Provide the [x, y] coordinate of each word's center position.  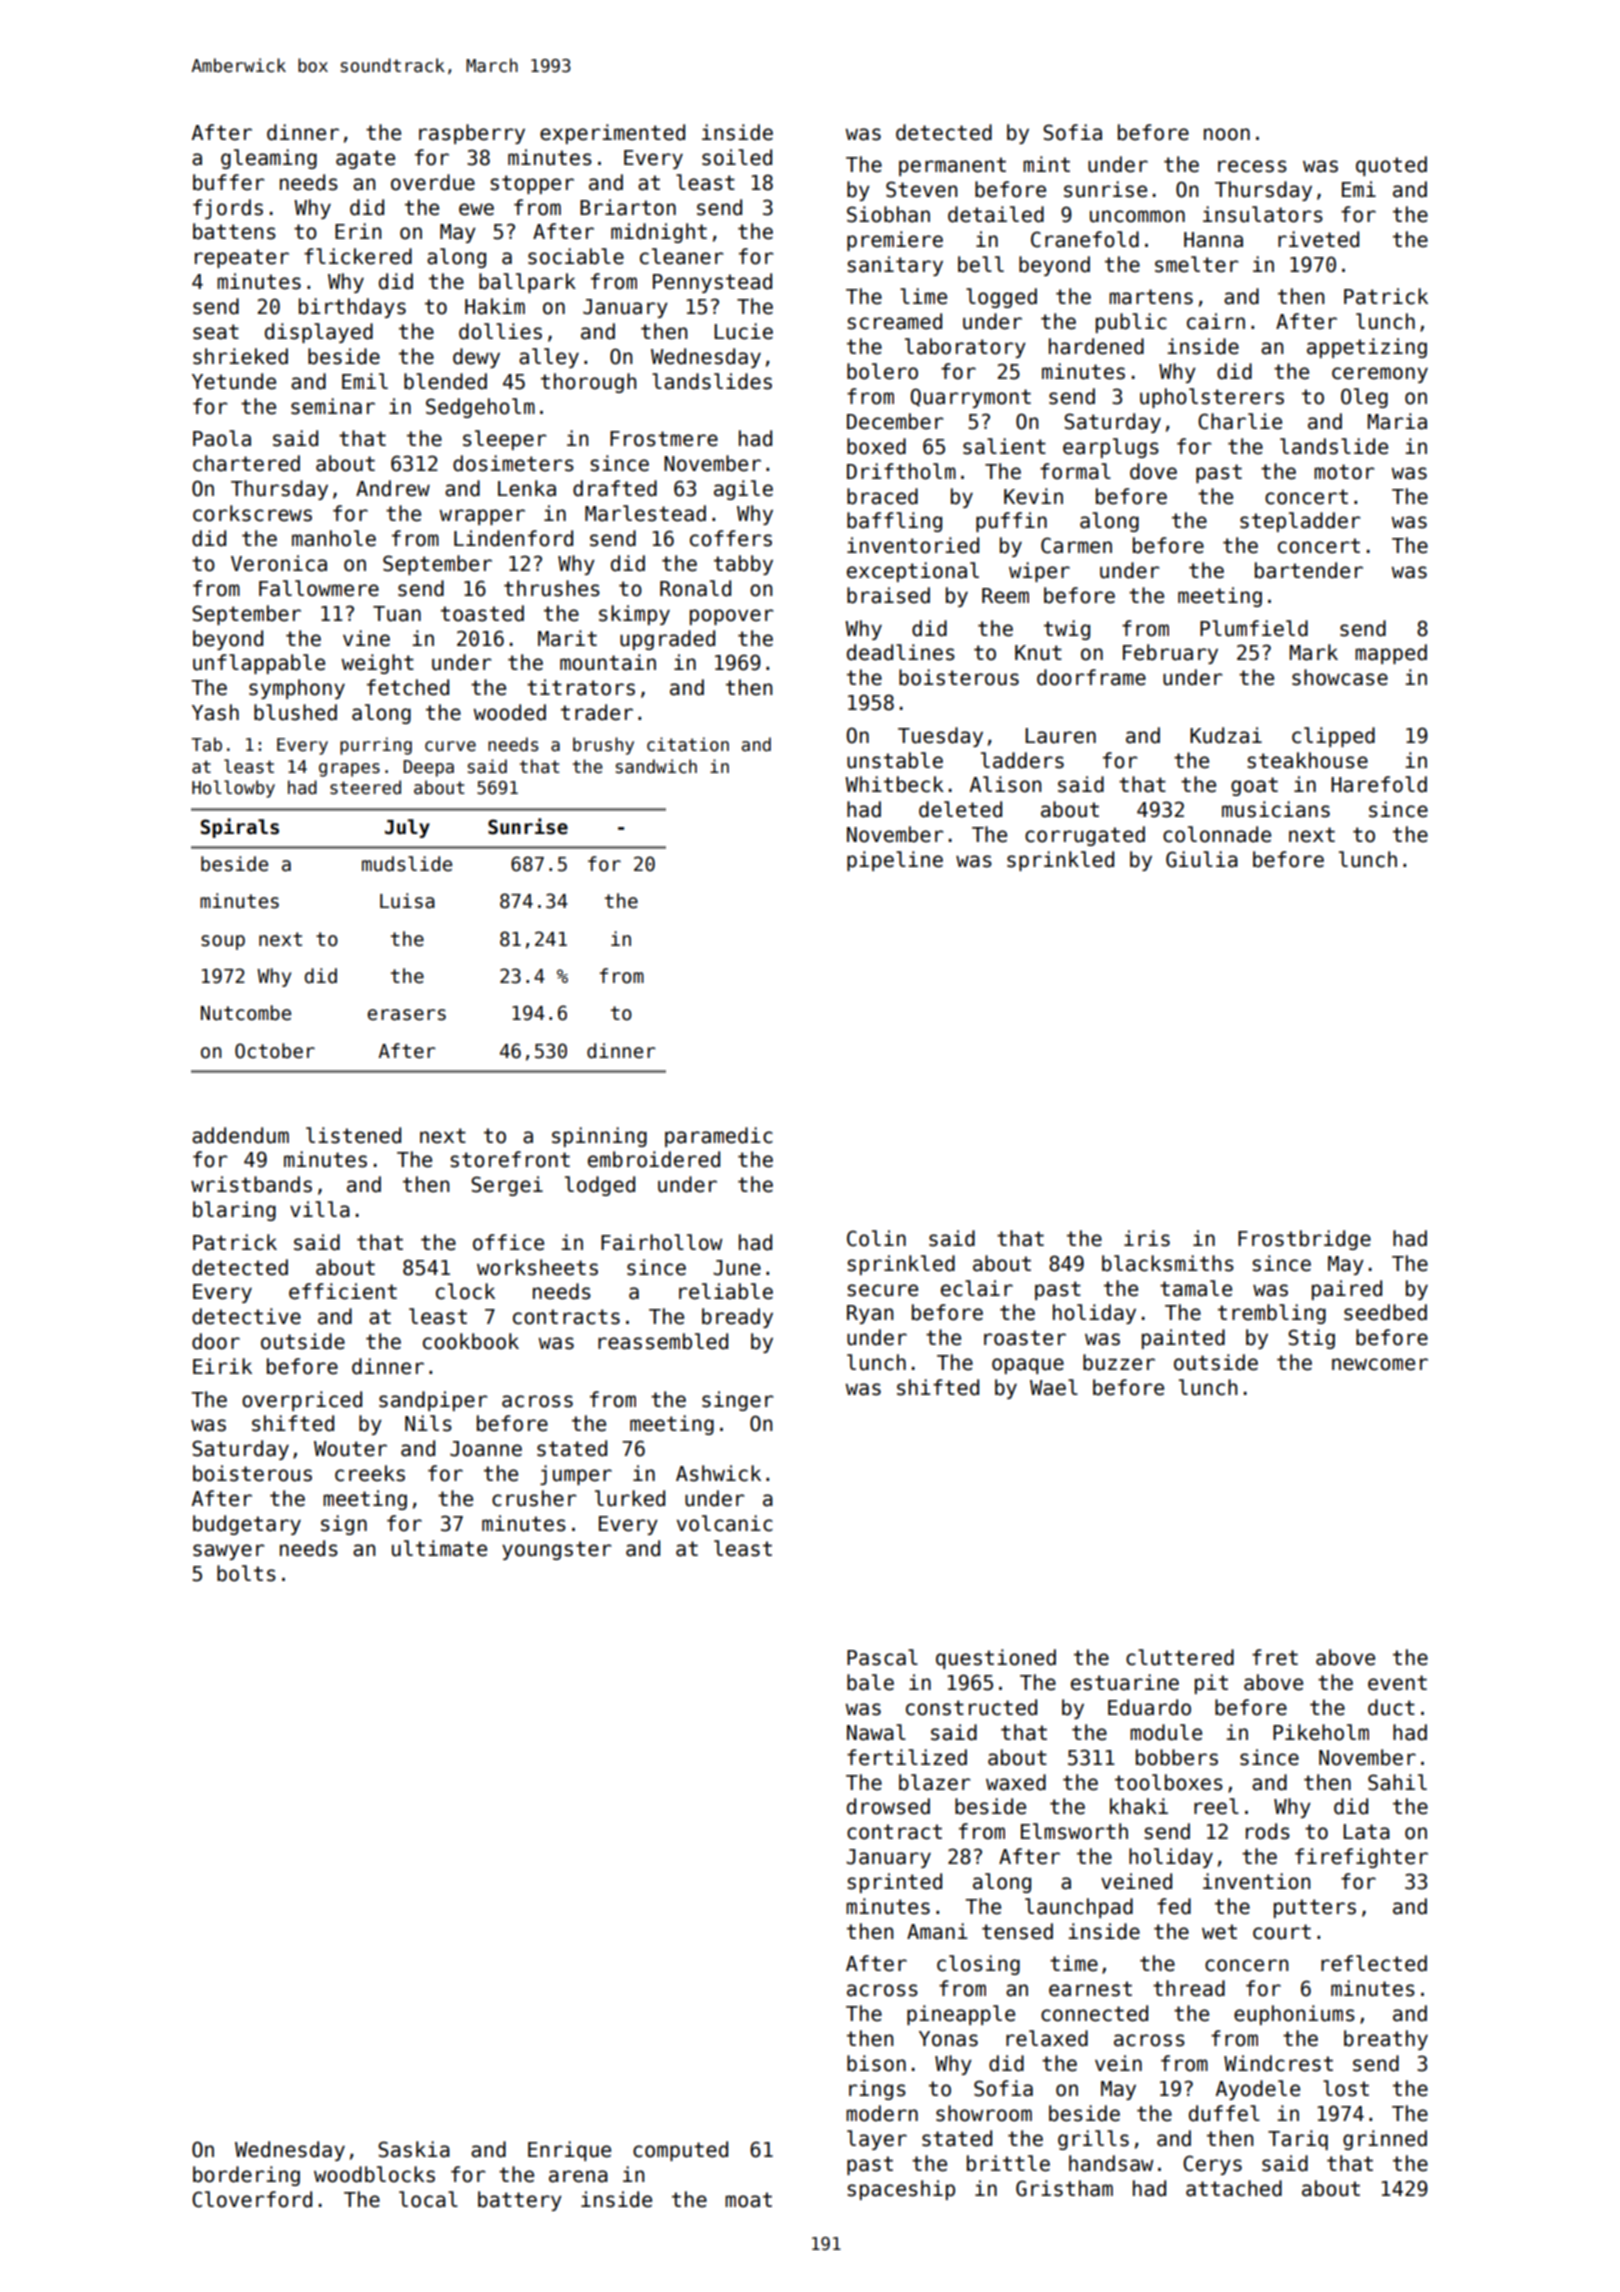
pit [1211, 1684]
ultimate [439, 1548]
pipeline [895, 861]
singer [737, 1401]
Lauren [1060, 736]
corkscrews [252, 513]
